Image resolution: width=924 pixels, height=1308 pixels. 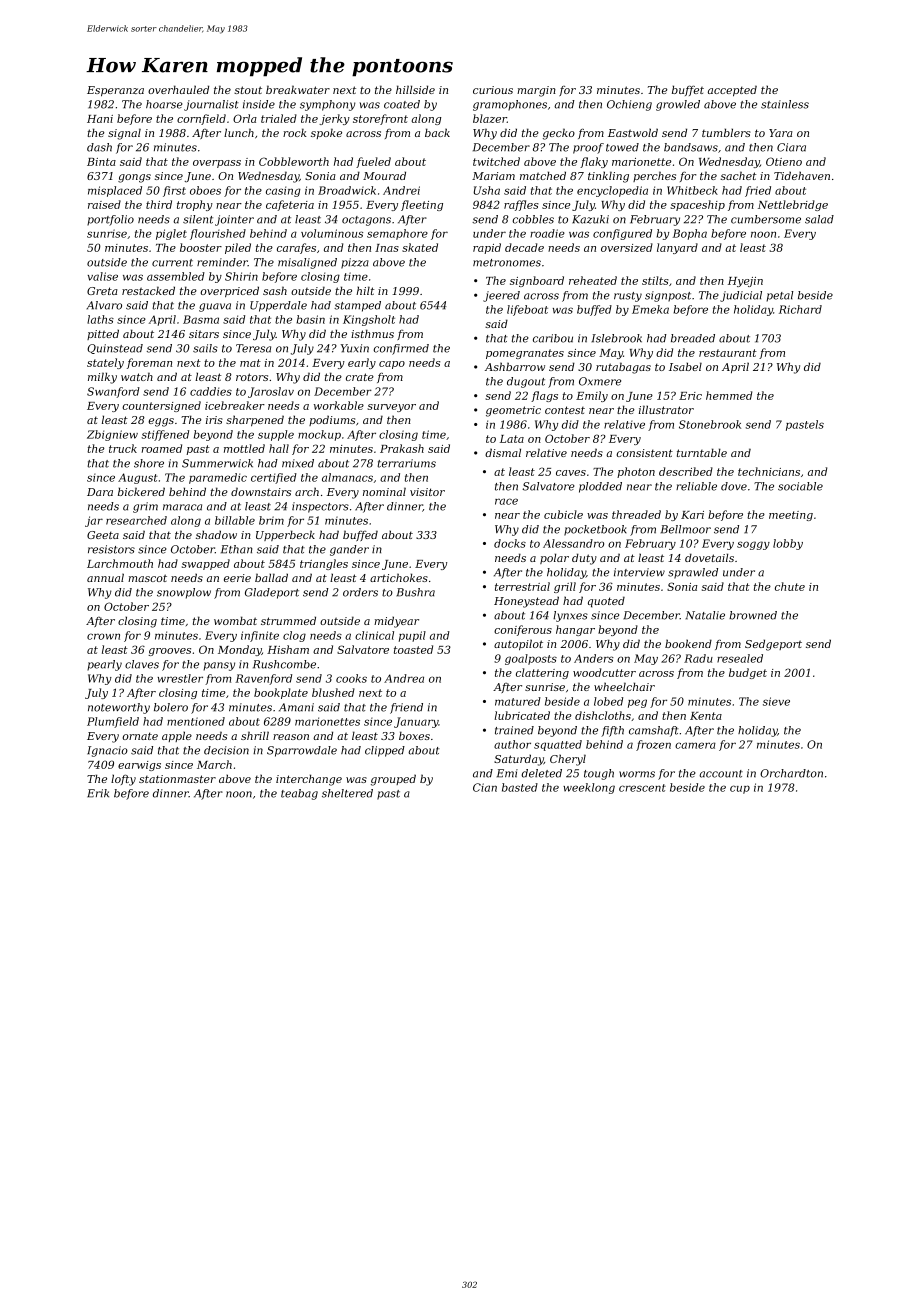 What do you see at coordinates (594, 658) in the page?
I see `Anders` at bounding box center [594, 658].
